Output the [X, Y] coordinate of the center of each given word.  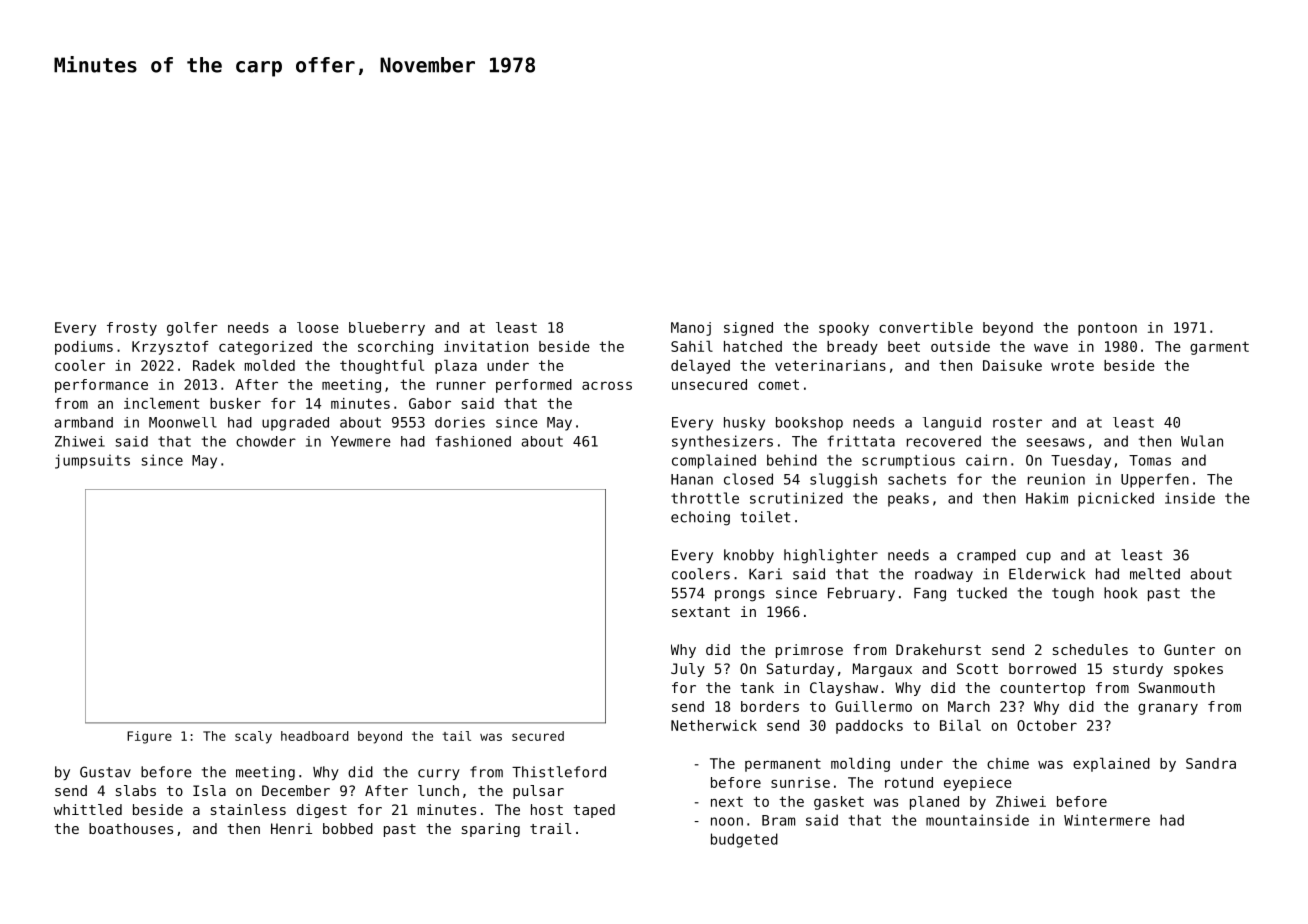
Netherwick [714, 725]
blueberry [387, 329]
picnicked [1116, 499]
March [969, 706]
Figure [149, 737]
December [296, 790]
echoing [700, 518]
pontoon [1107, 329]
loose [318, 327]
